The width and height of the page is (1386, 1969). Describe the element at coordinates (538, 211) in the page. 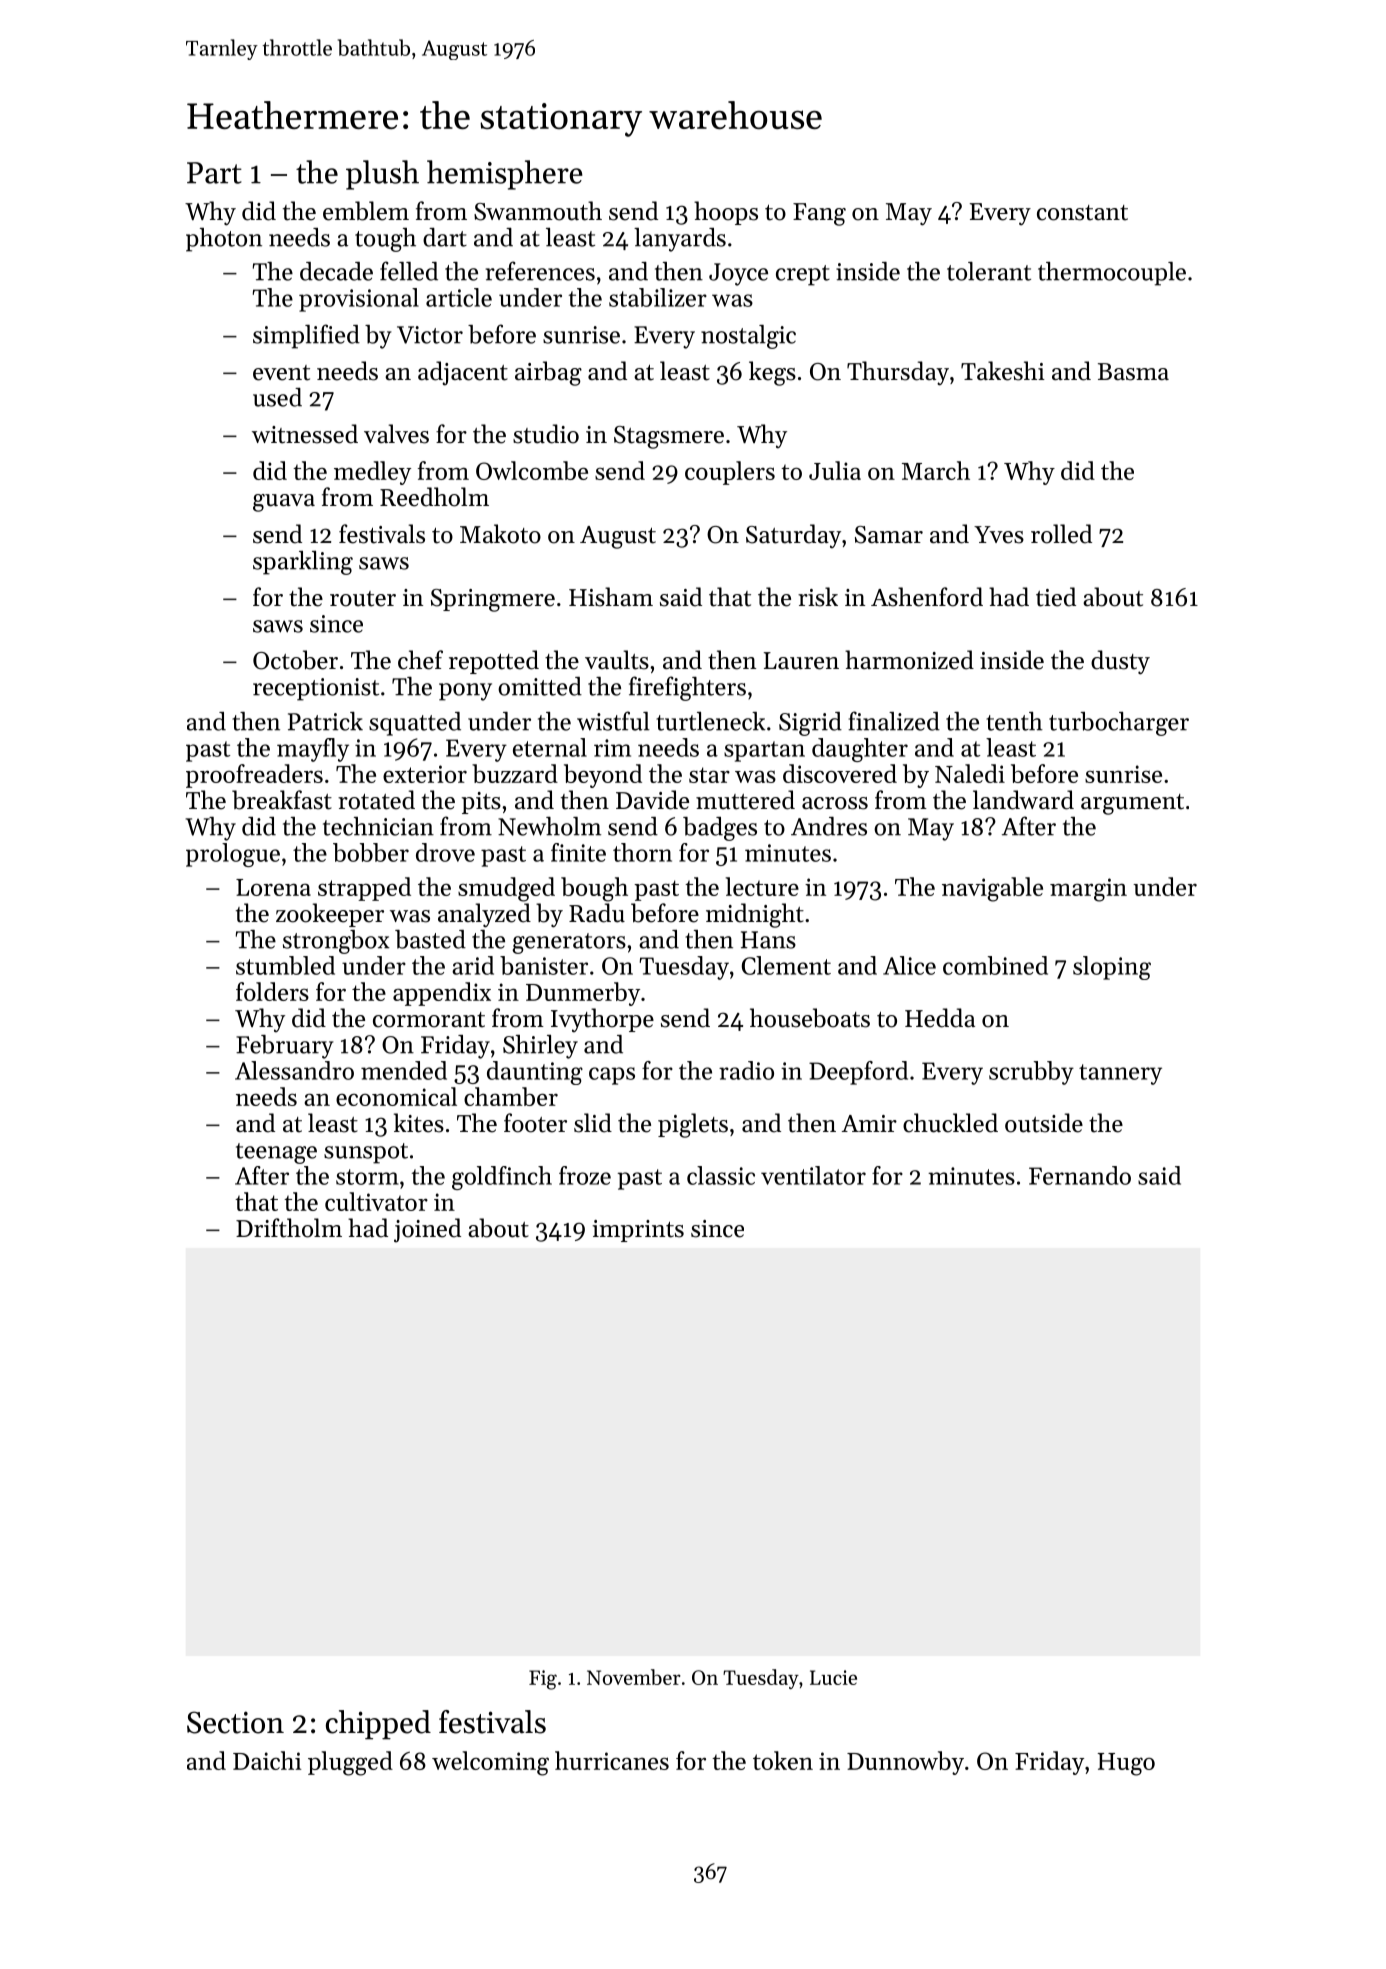

I see `Swanmouth` at that location.
